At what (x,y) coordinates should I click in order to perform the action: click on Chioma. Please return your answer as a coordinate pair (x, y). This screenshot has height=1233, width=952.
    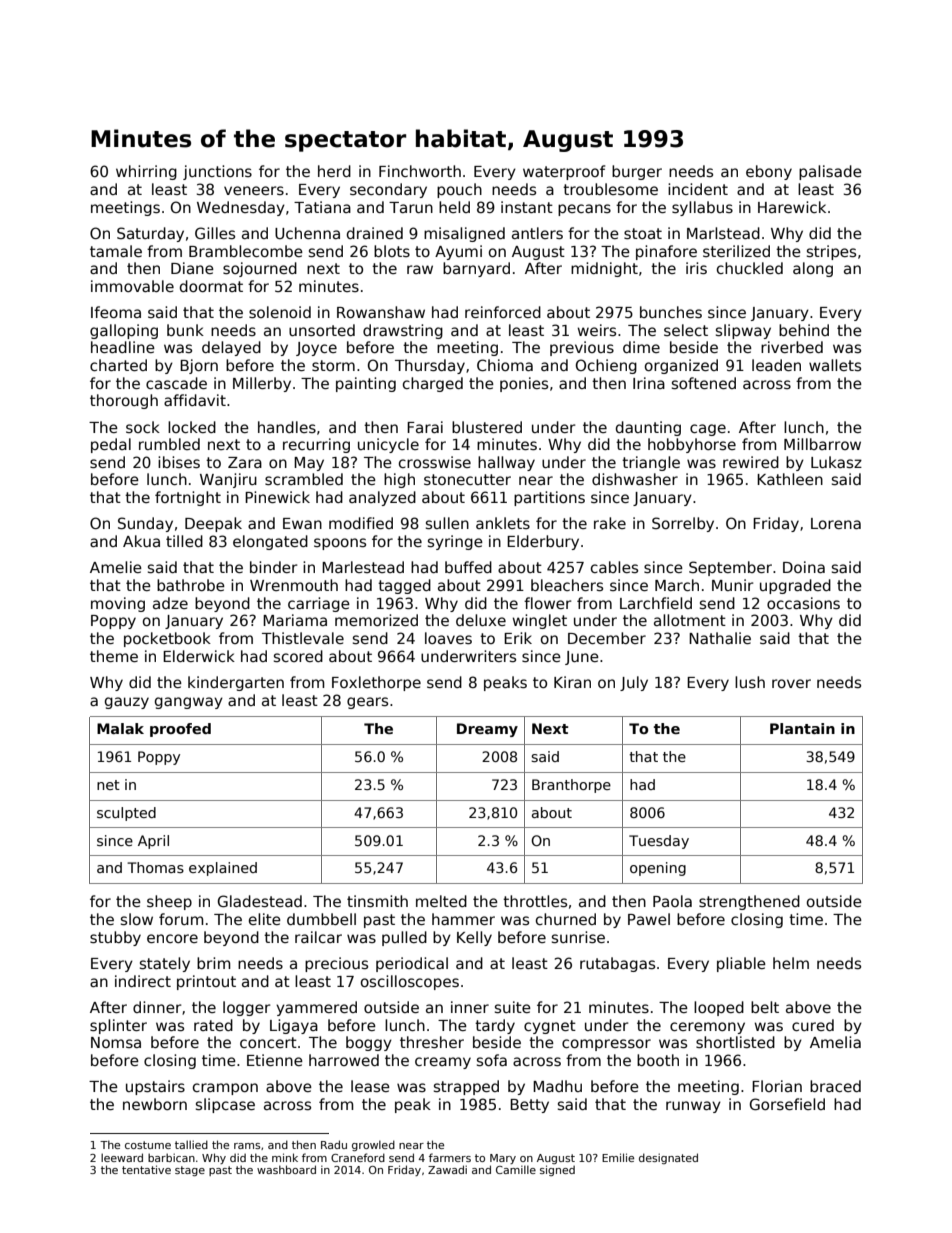
    Looking at the image, I should click on (505, 365).
